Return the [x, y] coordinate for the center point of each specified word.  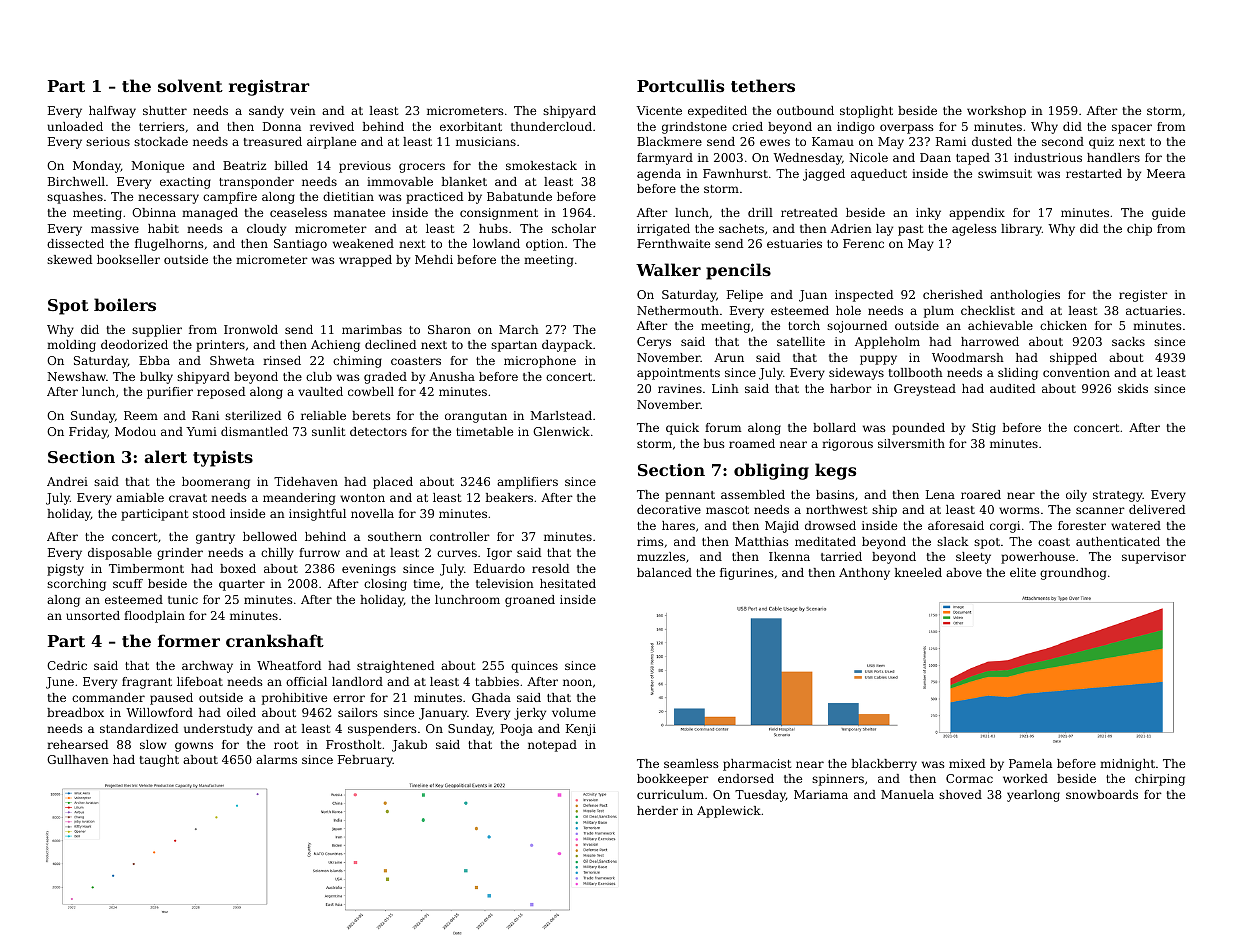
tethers [763, 85]
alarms [276, 759]
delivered [1157, 509]
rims [650, 541]
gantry [215, 538]
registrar [269, 87]
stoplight [866, 112]
